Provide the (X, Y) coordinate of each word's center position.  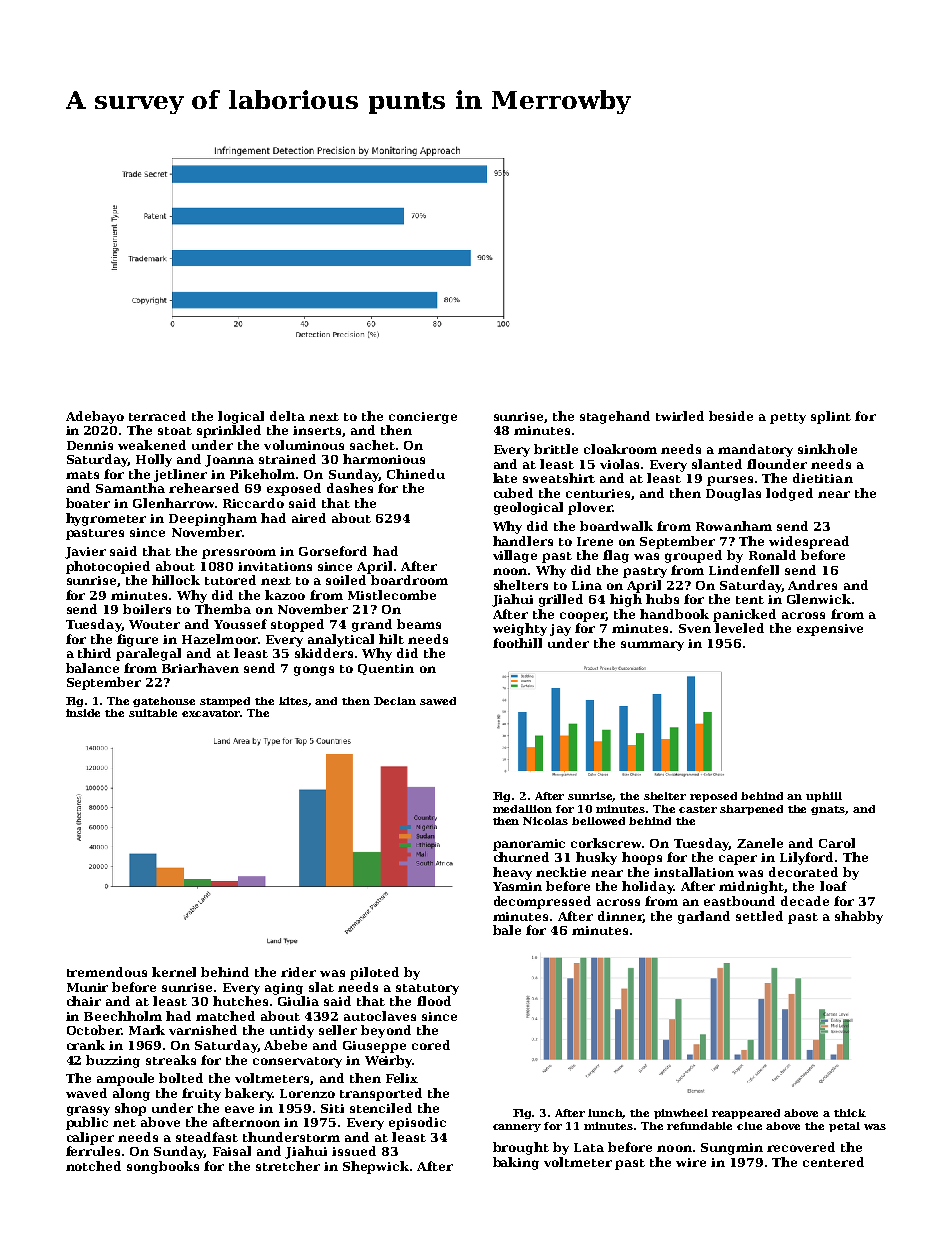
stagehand (615, 417)
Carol (837, 843)
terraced (157, 416)
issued (354, 1151)
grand (372, 625)
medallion (522, 809)
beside (731, 416)
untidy (292, 1031)
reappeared (746, 1114)
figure (137, 640)
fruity (201, 1094)
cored (431, 1045)
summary (652, 646)
